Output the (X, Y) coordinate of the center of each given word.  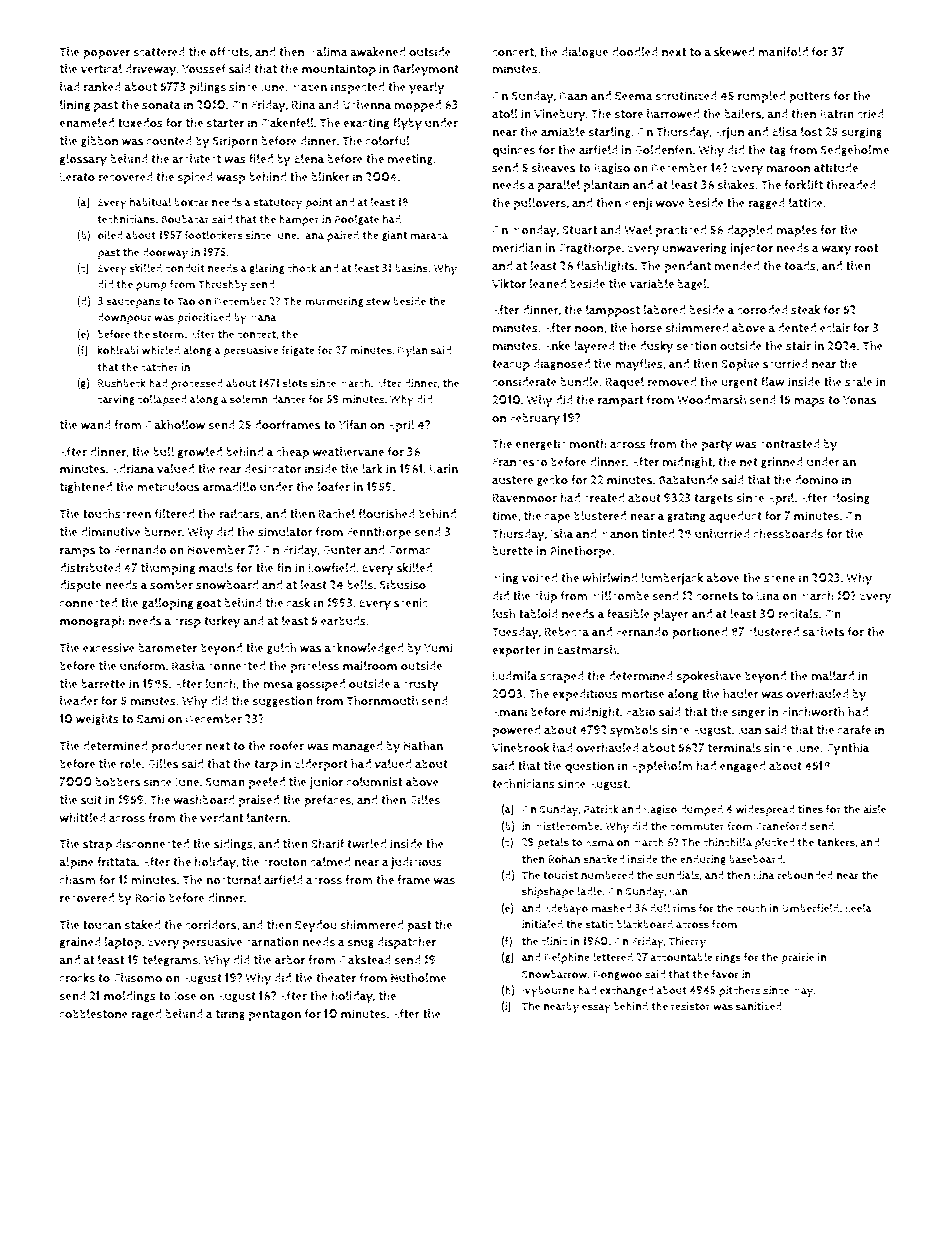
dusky (656, 347)
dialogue (585, 53)
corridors (211, 925)
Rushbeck (122, 383)
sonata (161, 105)
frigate (298, 351)
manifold (783, 52)
